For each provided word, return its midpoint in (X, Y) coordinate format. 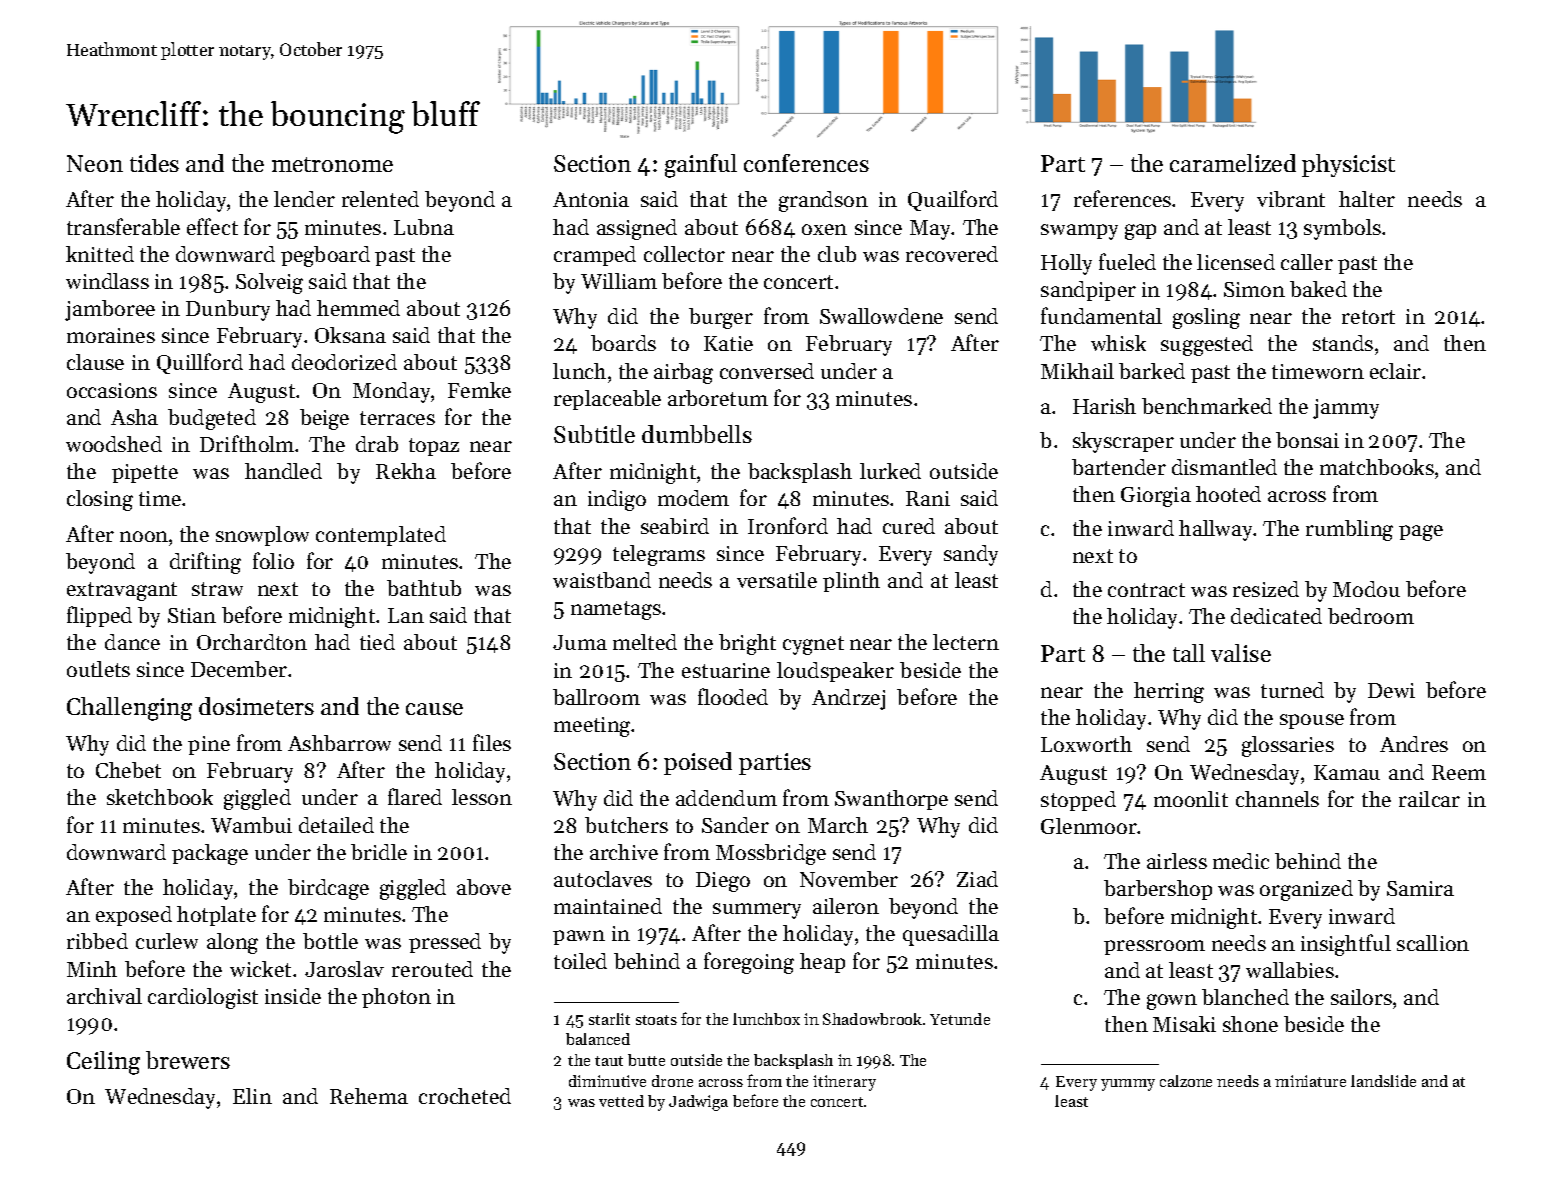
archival (104, 996)
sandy (971, 555)
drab (377, 444)
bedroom (1371, 616)
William (619, 281)
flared (415, 796)
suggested (1207, 345)
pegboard (325, 256)
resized (1266, 589)
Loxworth (1086, 744)
